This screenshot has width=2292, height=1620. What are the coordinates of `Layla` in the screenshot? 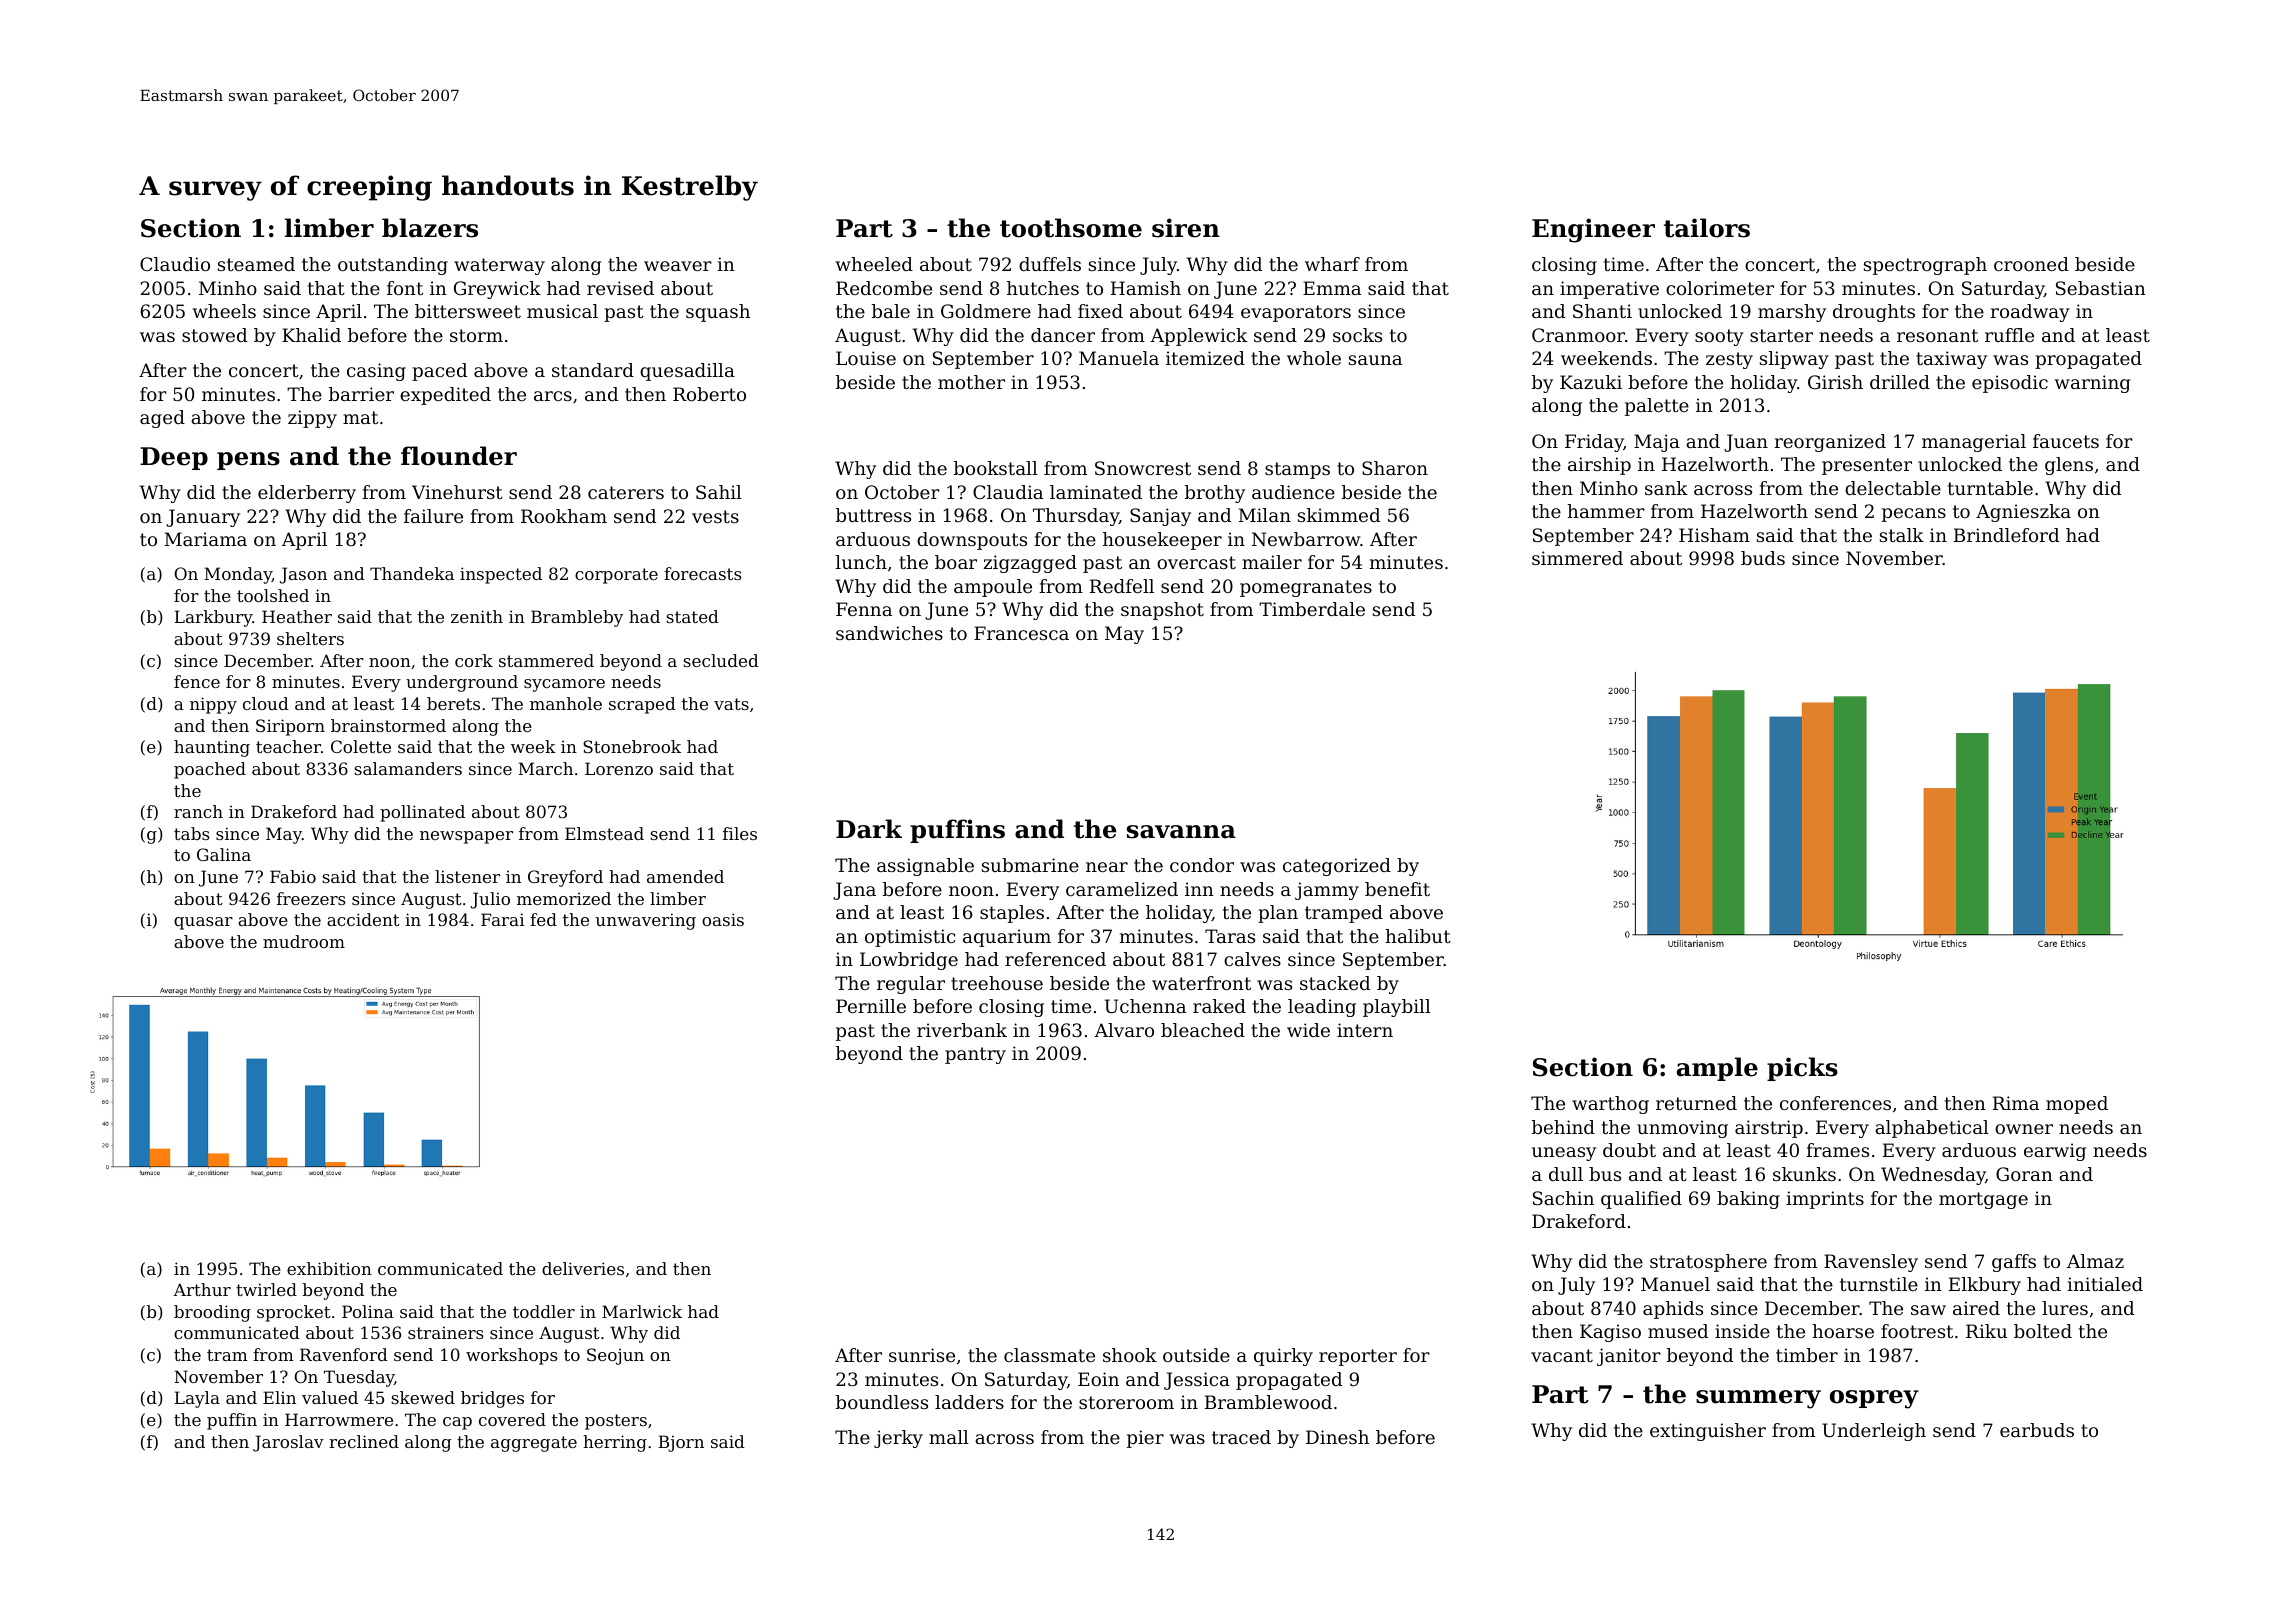 It's located at (197, 1399).
